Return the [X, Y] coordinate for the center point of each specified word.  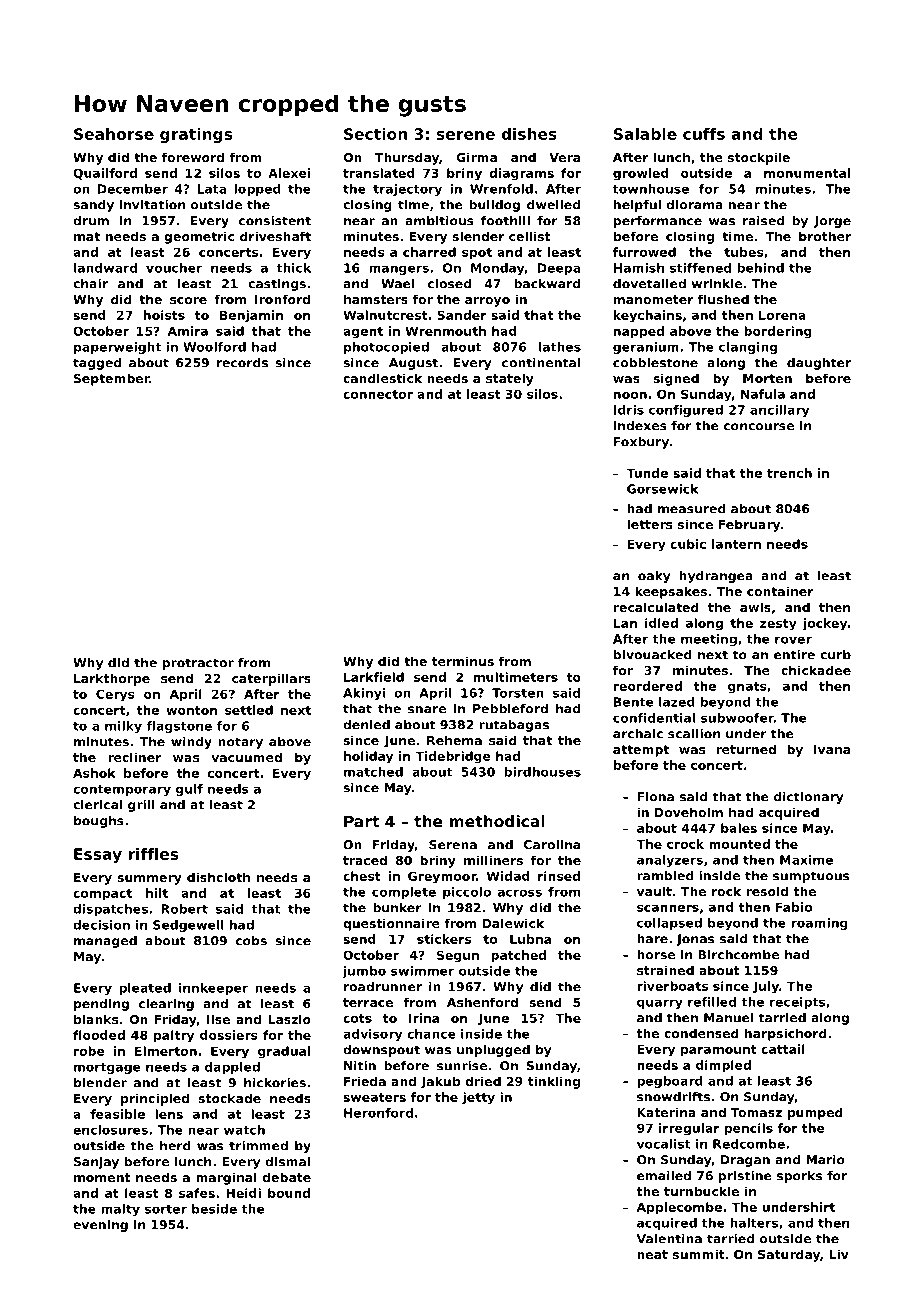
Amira [188, 331]
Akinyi [364, 694]
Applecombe [679, 1208]
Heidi [243, 1193]
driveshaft [275, 236]
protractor [198, 664]
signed [676, 379]
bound [289, 1193]
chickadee [816, 670]
